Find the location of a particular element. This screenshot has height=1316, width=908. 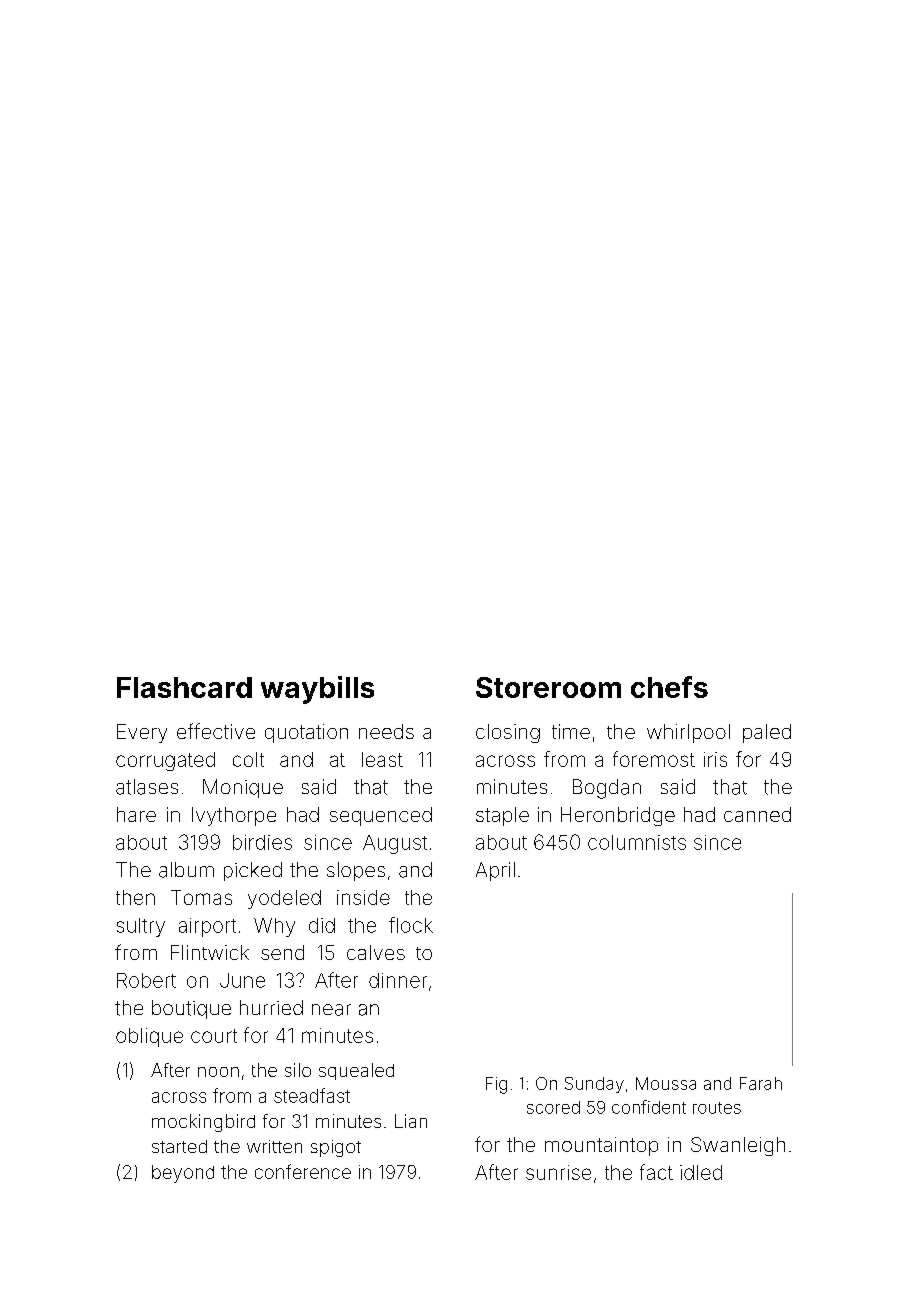

Moussa is located at coordinates (666, 1083).
